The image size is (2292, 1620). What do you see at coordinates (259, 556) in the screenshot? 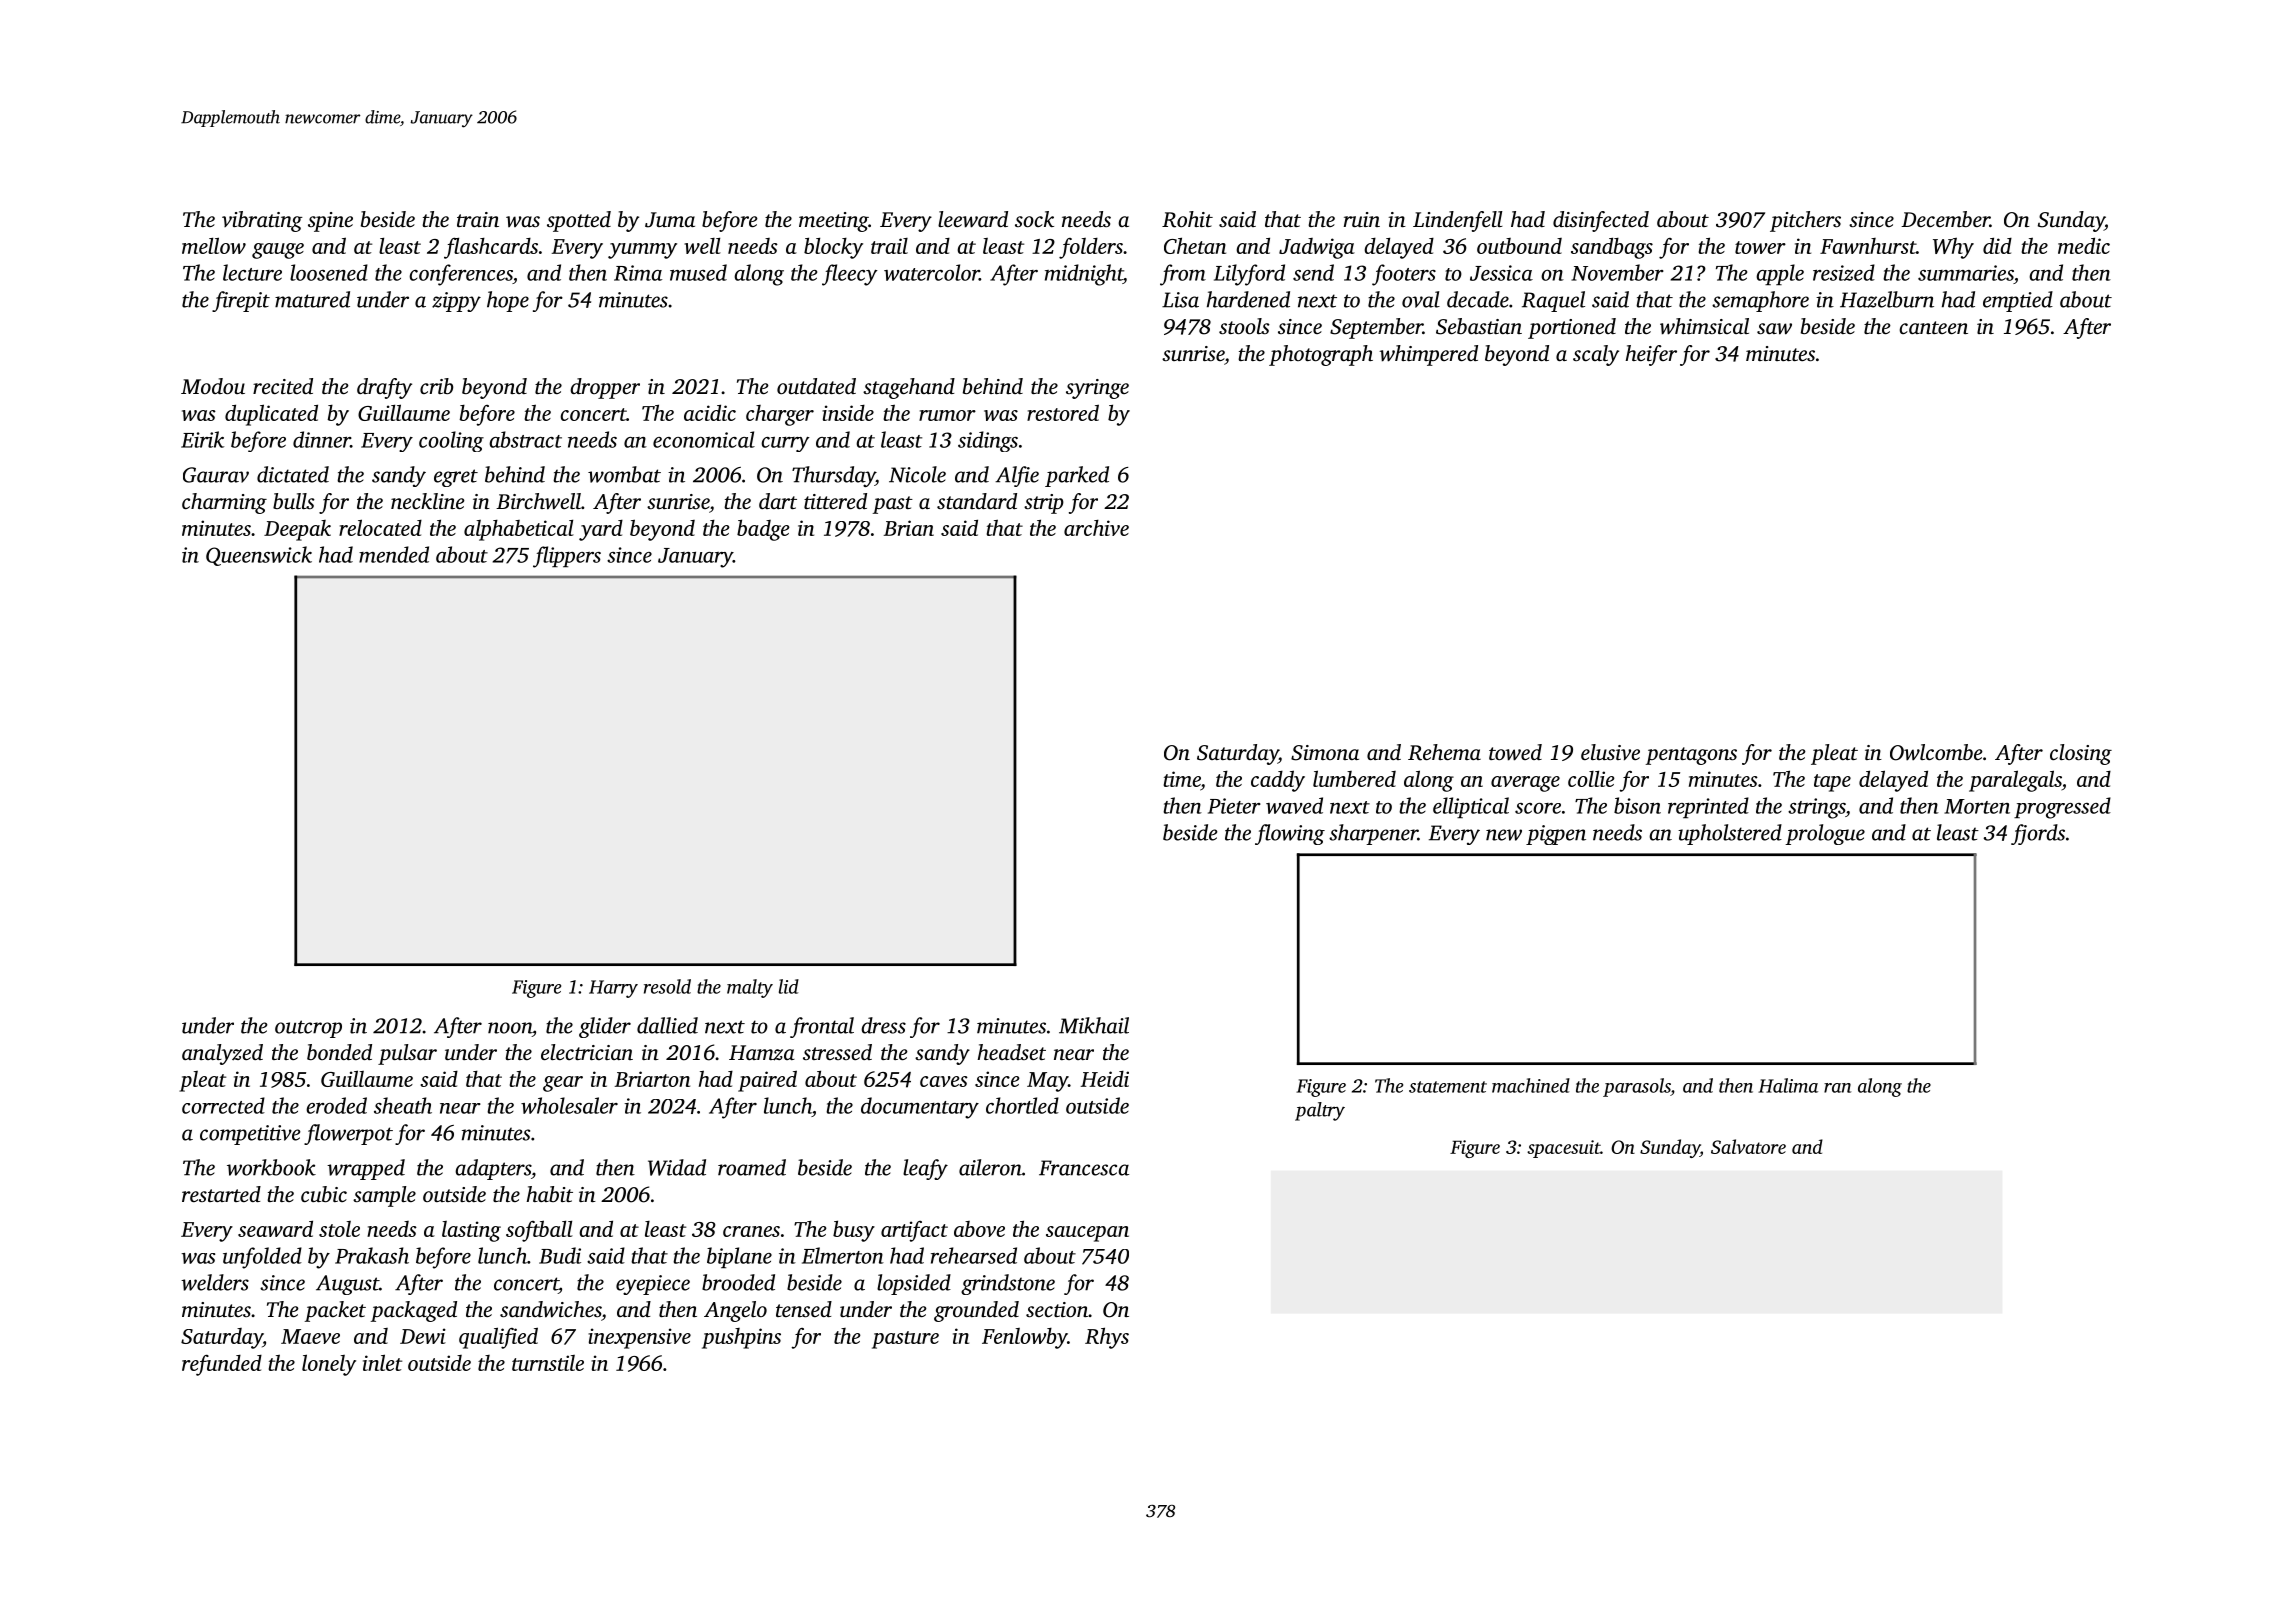
I see `Queenswick` at bounding box center [259, 556].
